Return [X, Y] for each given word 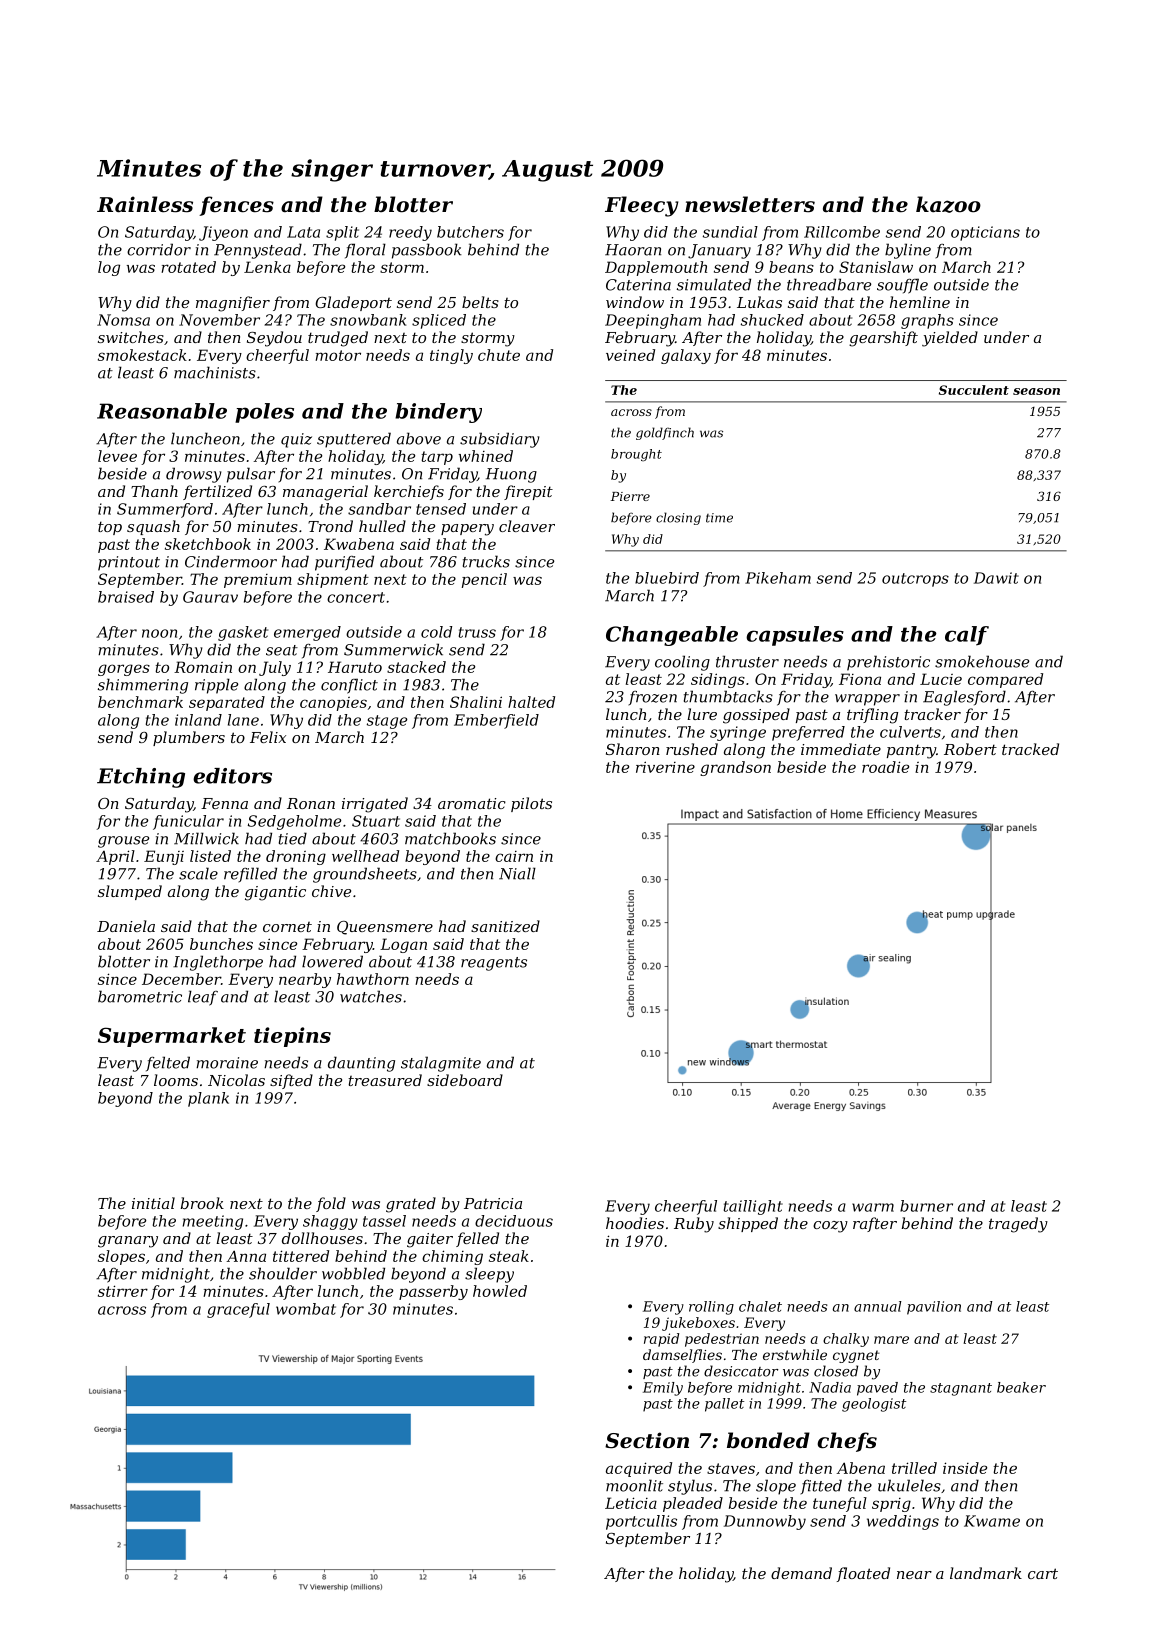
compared [1005, 680]
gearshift [883, 339]
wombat [306, 1309]
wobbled [353, 1273]
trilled [914, 1468]
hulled [382, 526]
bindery [438, 413]
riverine [665, 767]
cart [1043, 1573]
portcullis [641, 1522]
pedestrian [722, 1340]
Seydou [274, 339]
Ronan [311, 803]
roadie [885, 767]
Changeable [672, 636]
